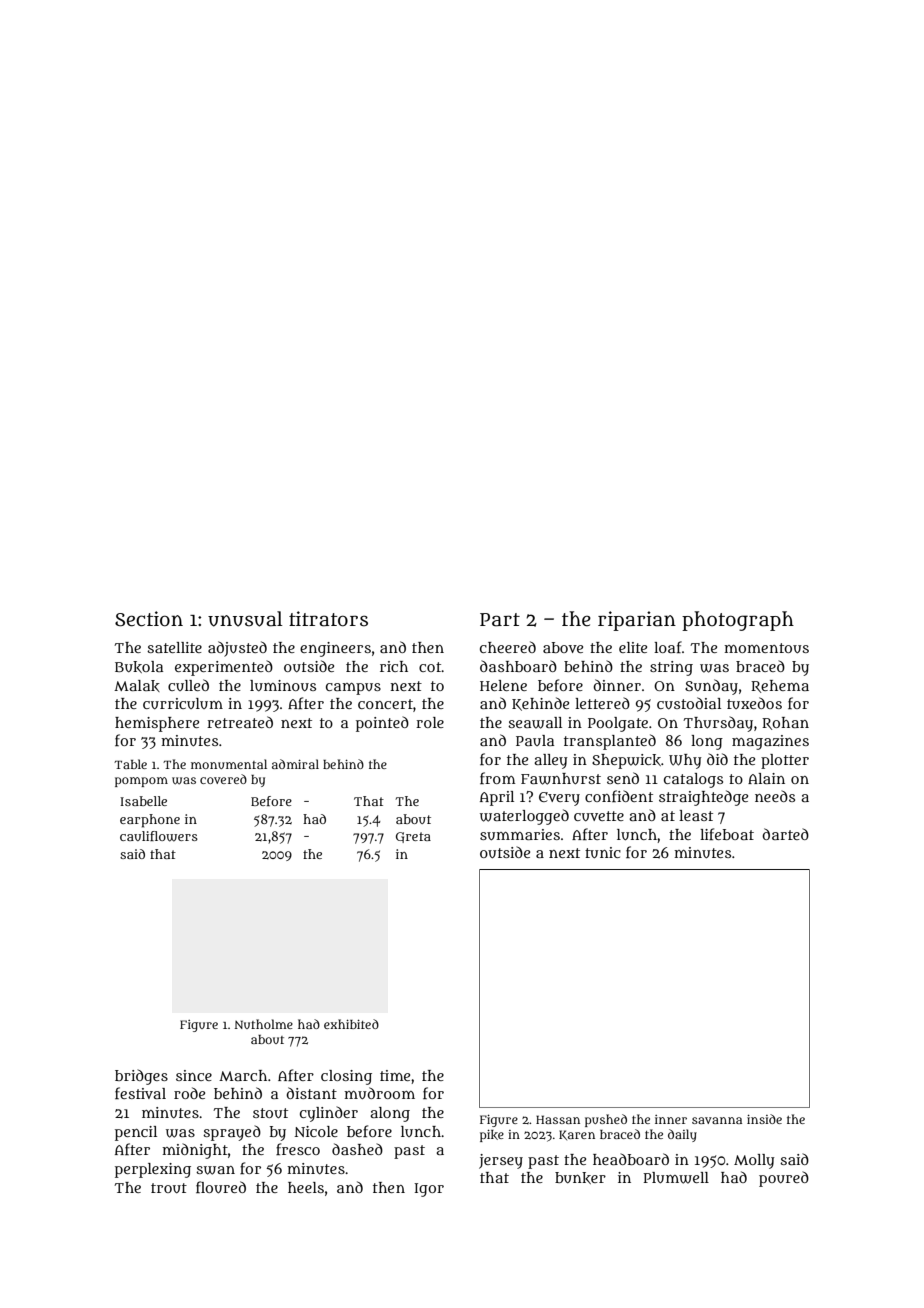 This document has width=924, height=1308. What do you see at coordinates (169, 1188) in the document?
I see `trout` at bounding box center [169, 1188].
